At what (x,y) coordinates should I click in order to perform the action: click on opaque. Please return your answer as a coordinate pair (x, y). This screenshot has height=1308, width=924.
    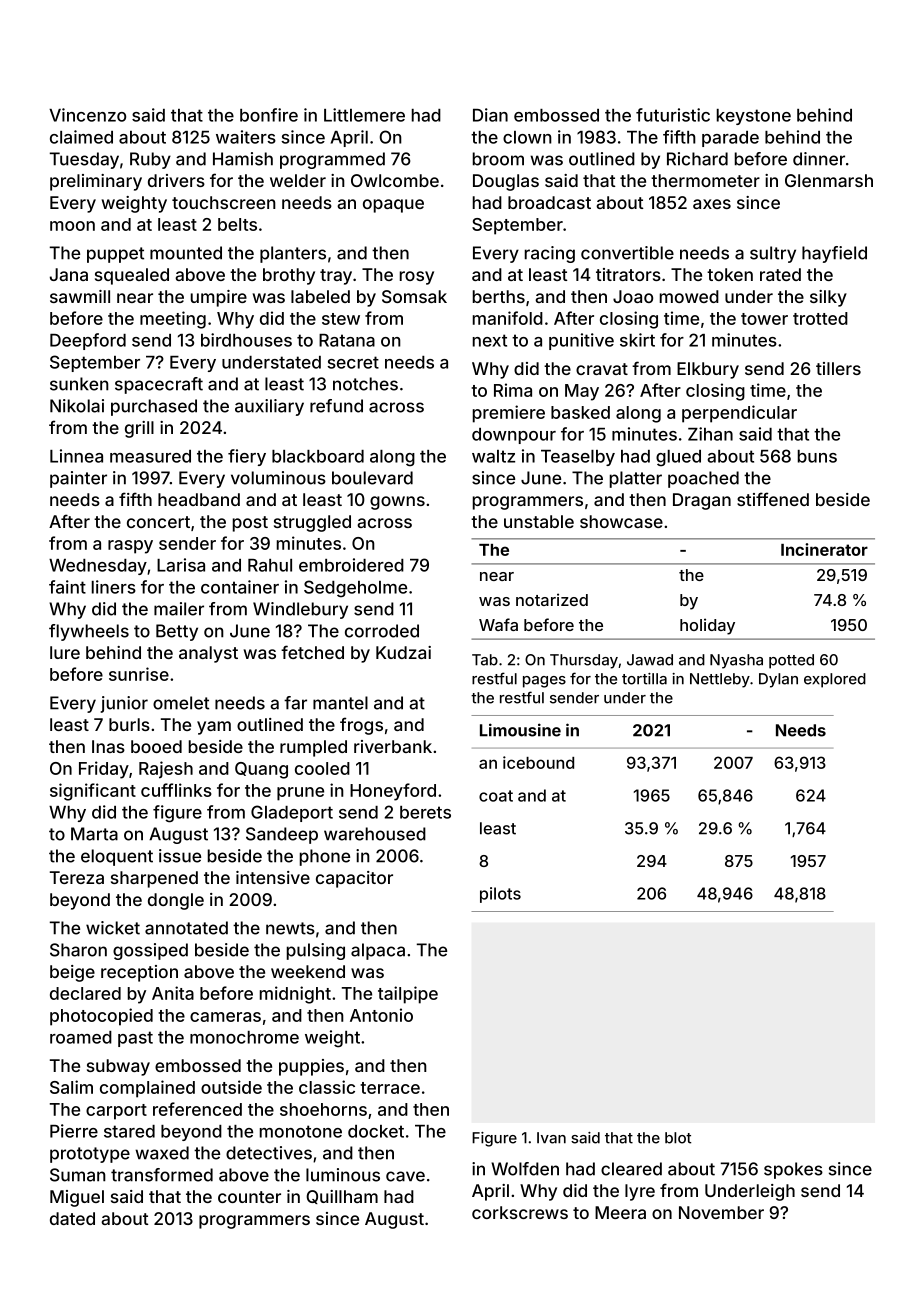
    Looking at the image, I should click on (393, 206).
